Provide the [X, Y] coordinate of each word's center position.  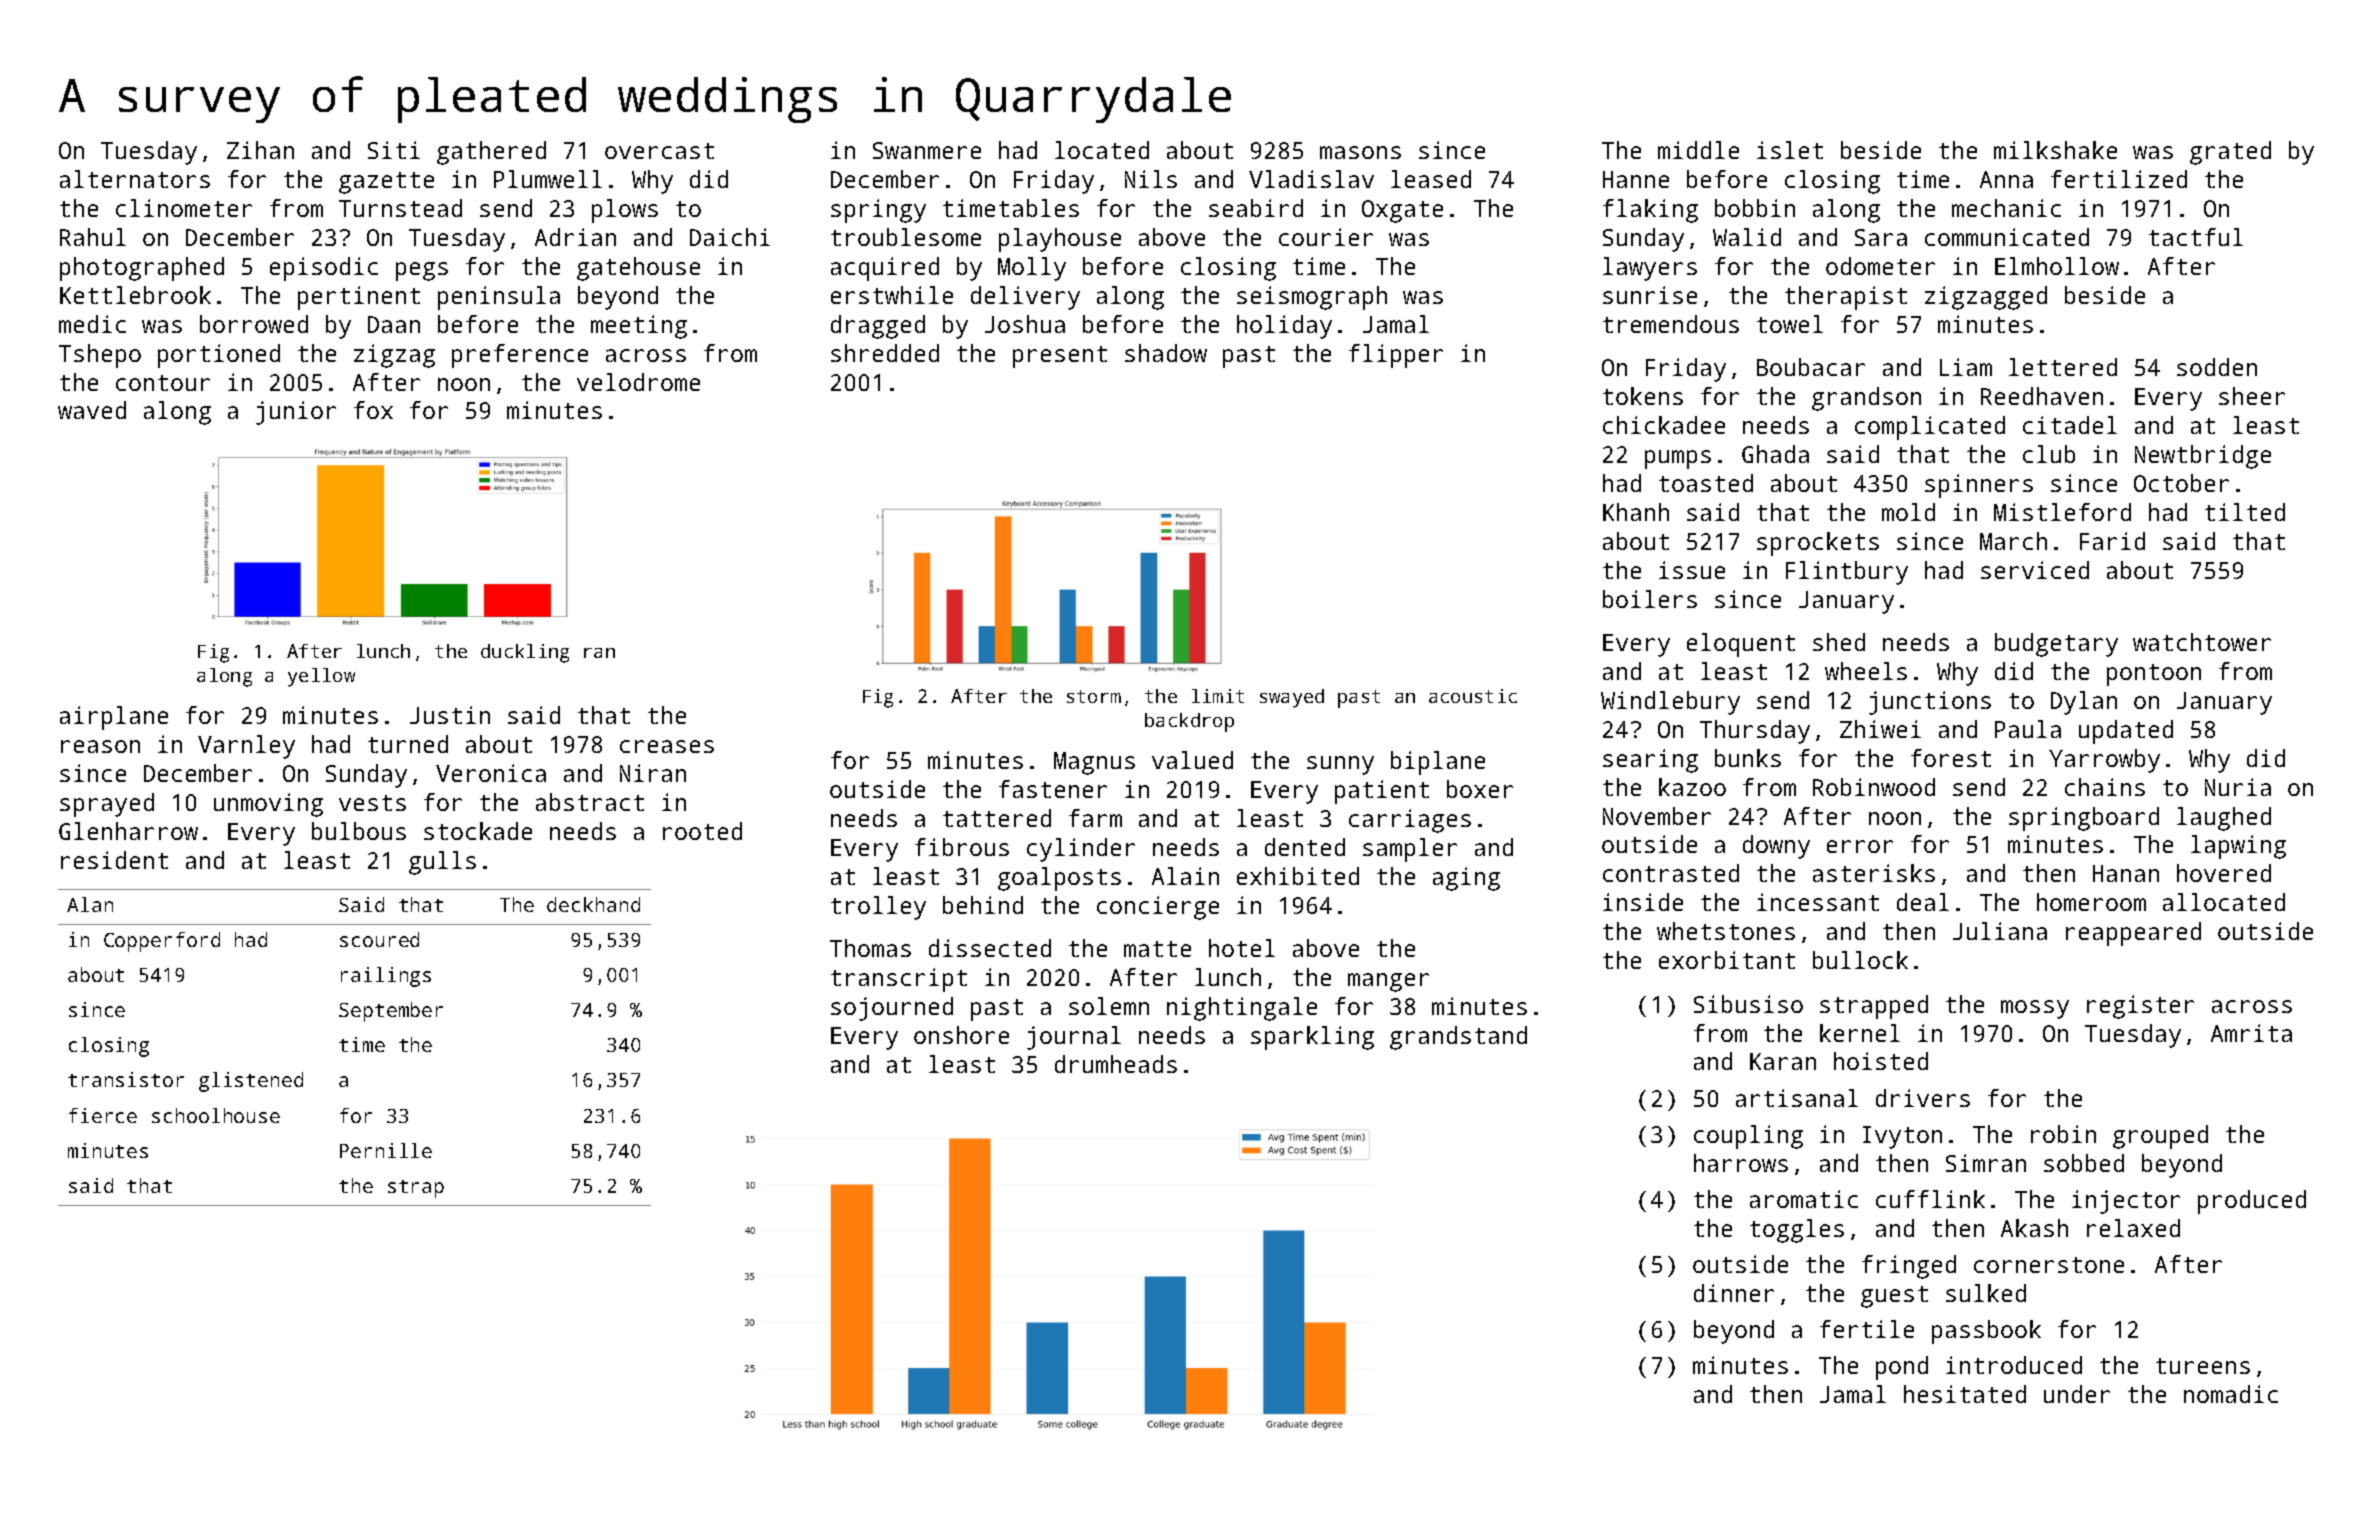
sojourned [892, 1009]
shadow [1166, 353]
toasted [1706, 483]
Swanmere [927, 150]
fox [373, 410]
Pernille [386, 1150]
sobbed [2084, 1163]
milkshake [2055, 150]
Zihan [260, 150]
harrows [1741, 1163]
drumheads [1116, 1064]
